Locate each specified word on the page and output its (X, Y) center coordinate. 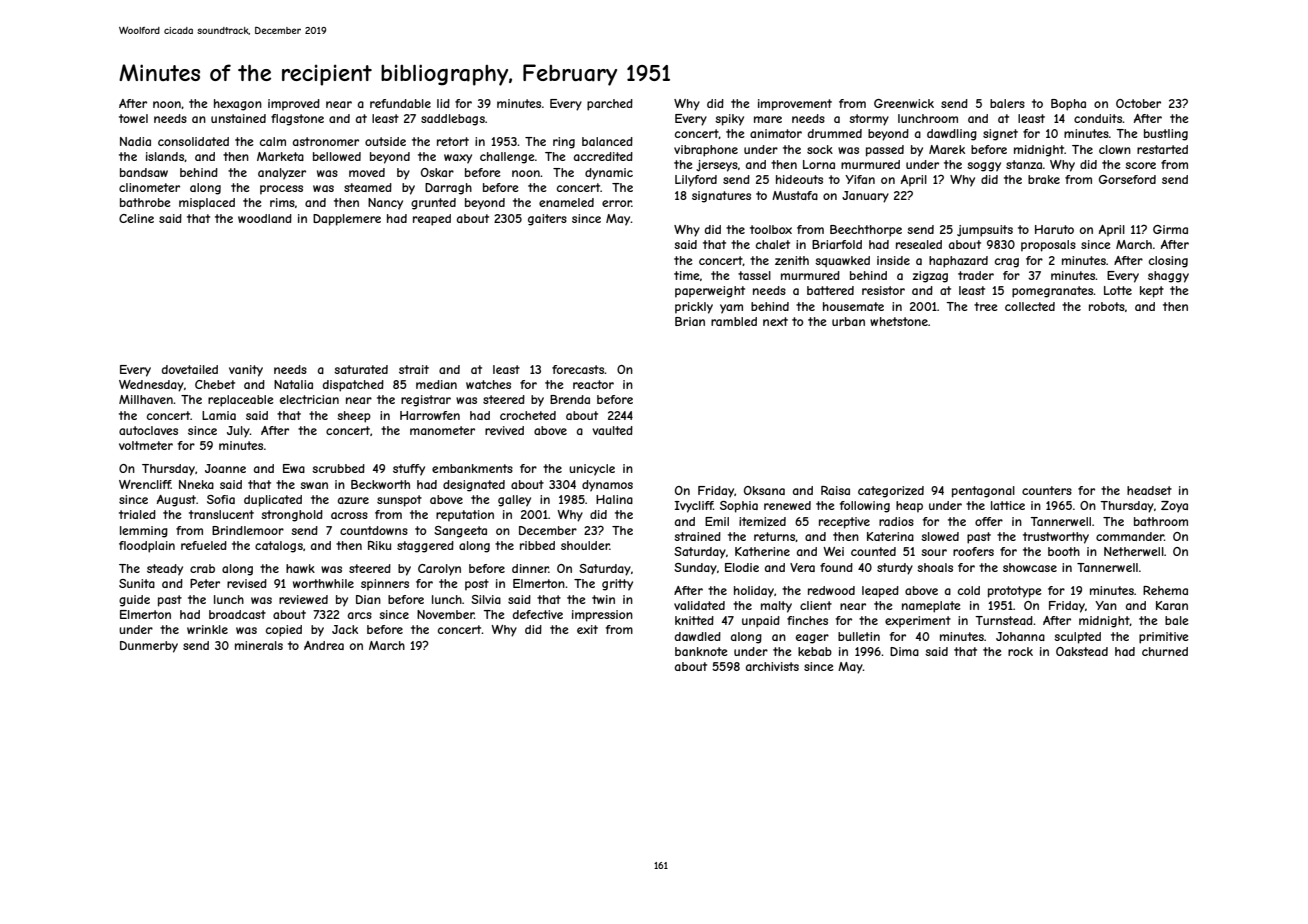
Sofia (221, 499)
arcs (360, 615)
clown (1115, 149)
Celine (136, 218)
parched (610, 105)
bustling (1166, 135)
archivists (772, 666)
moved (367, 172)
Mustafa (795, 195)
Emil (717, 521)
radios (896, 521)
